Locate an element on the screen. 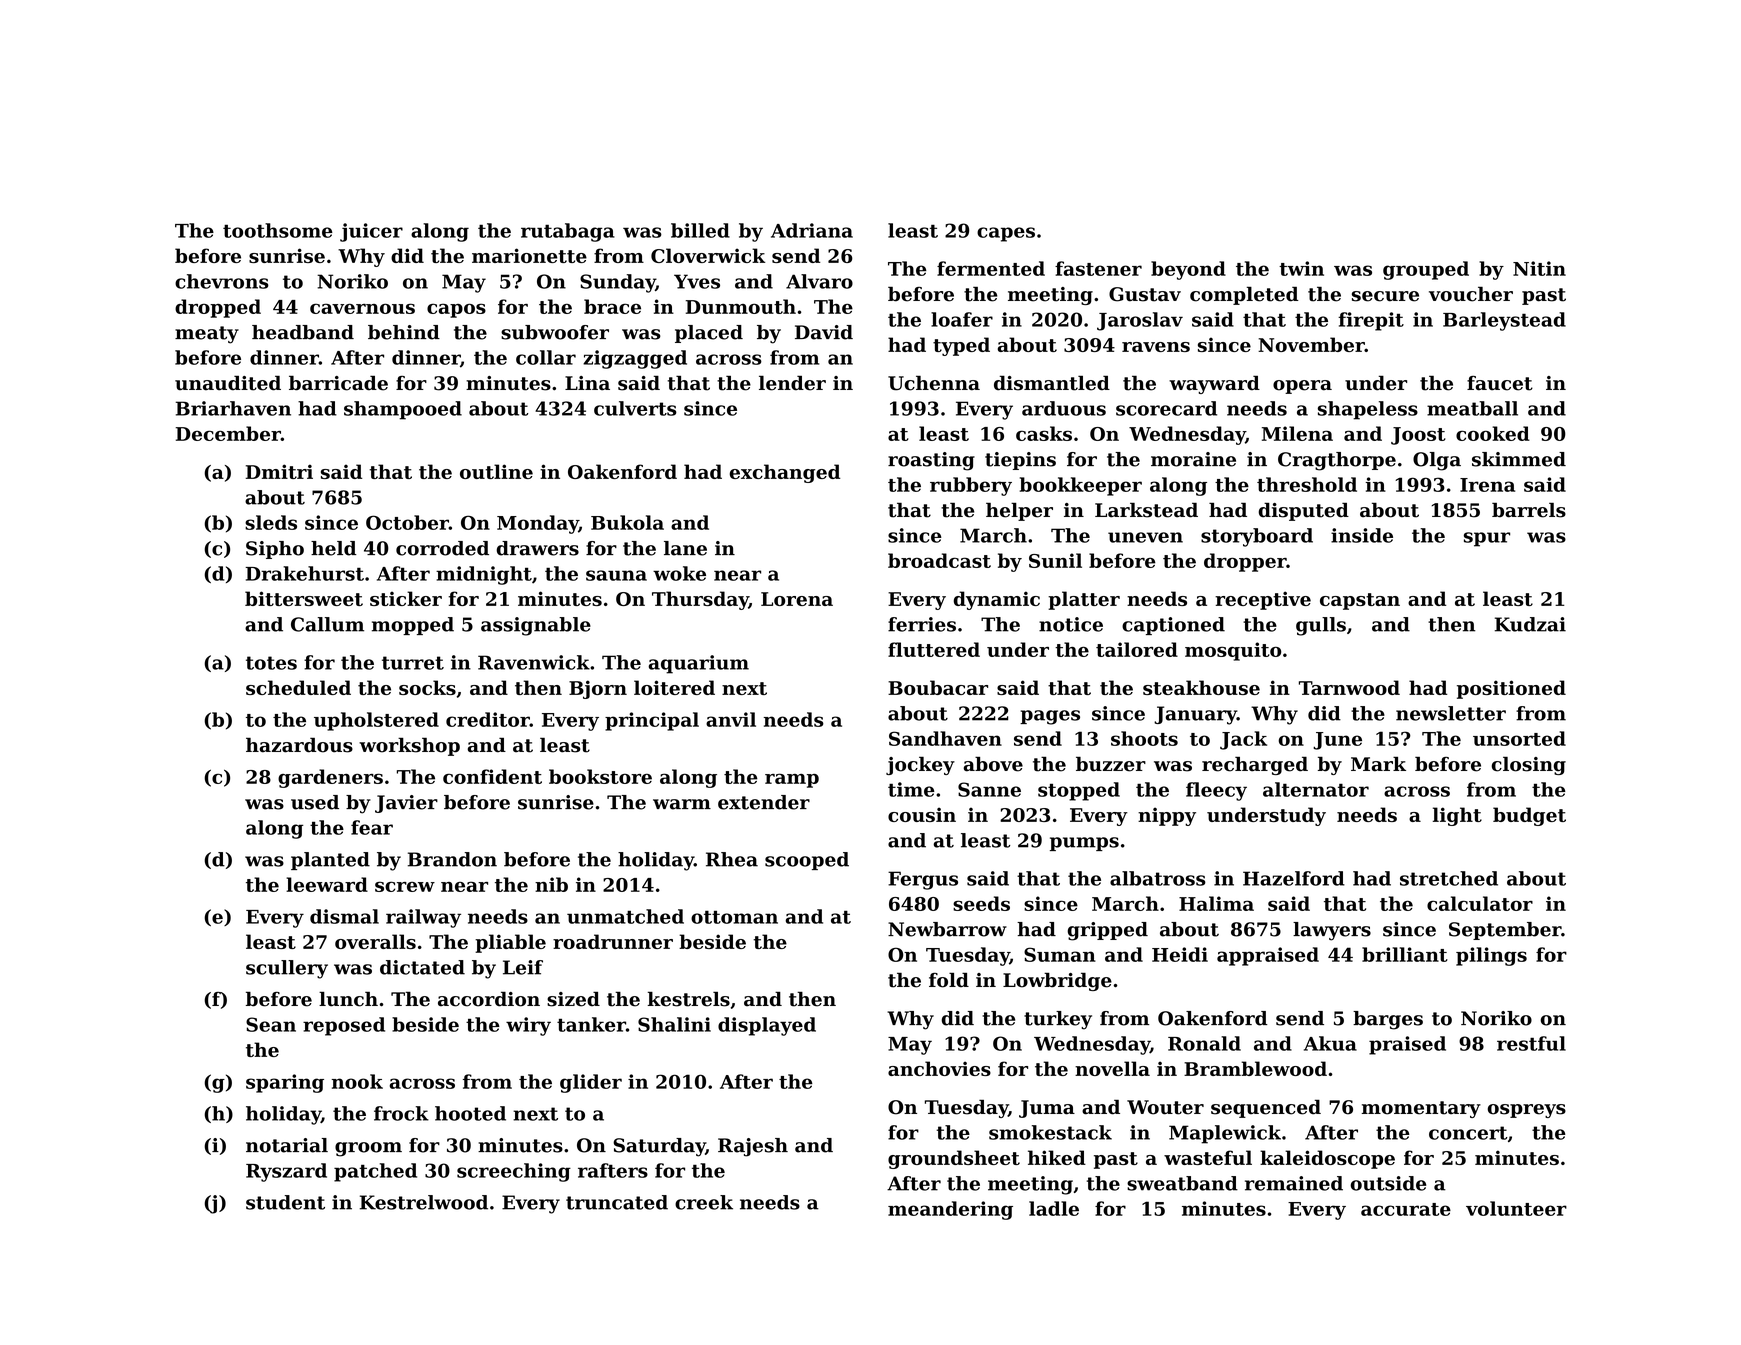 This screenshot has height=1345, width=1741. ottoman is located at coordinates (734, 917).
